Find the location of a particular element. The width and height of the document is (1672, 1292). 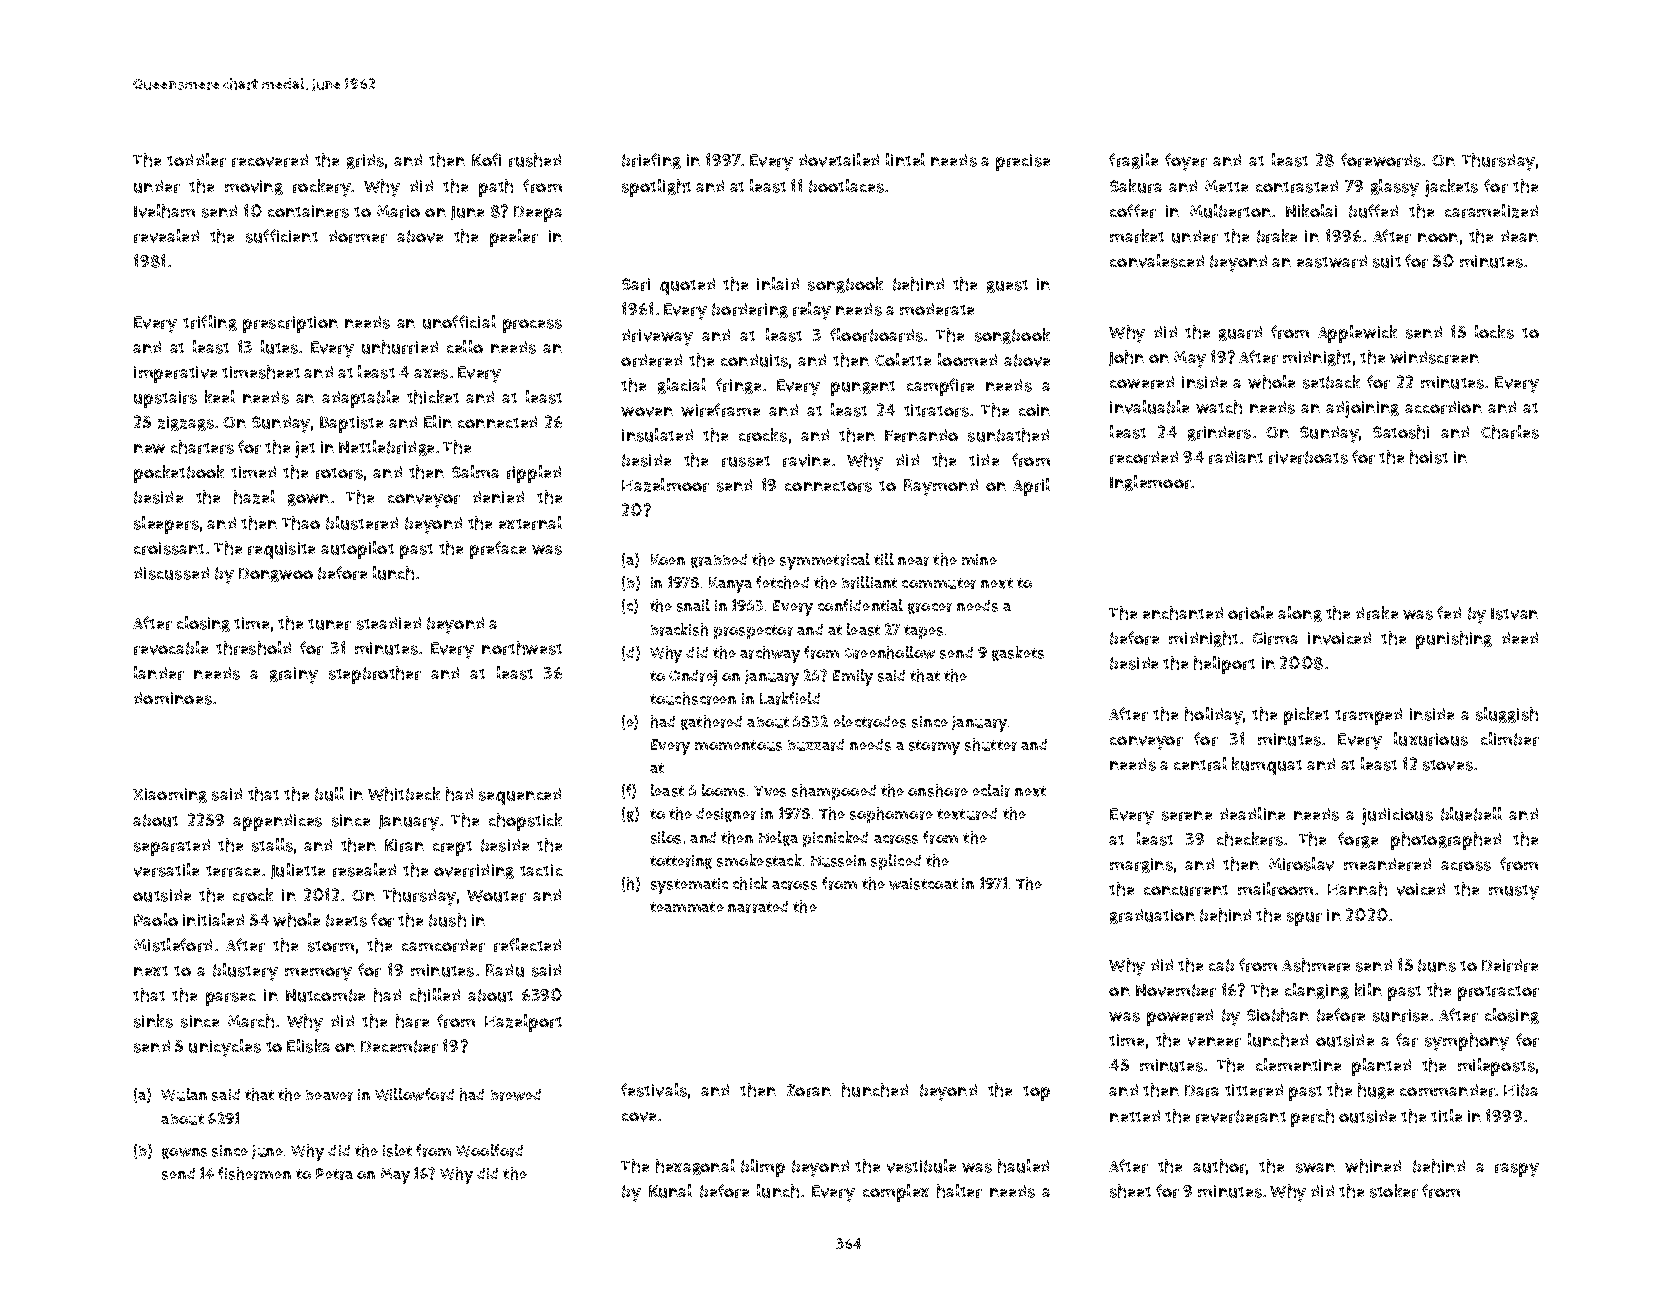

lintel is located at coordinates (905, 159).
